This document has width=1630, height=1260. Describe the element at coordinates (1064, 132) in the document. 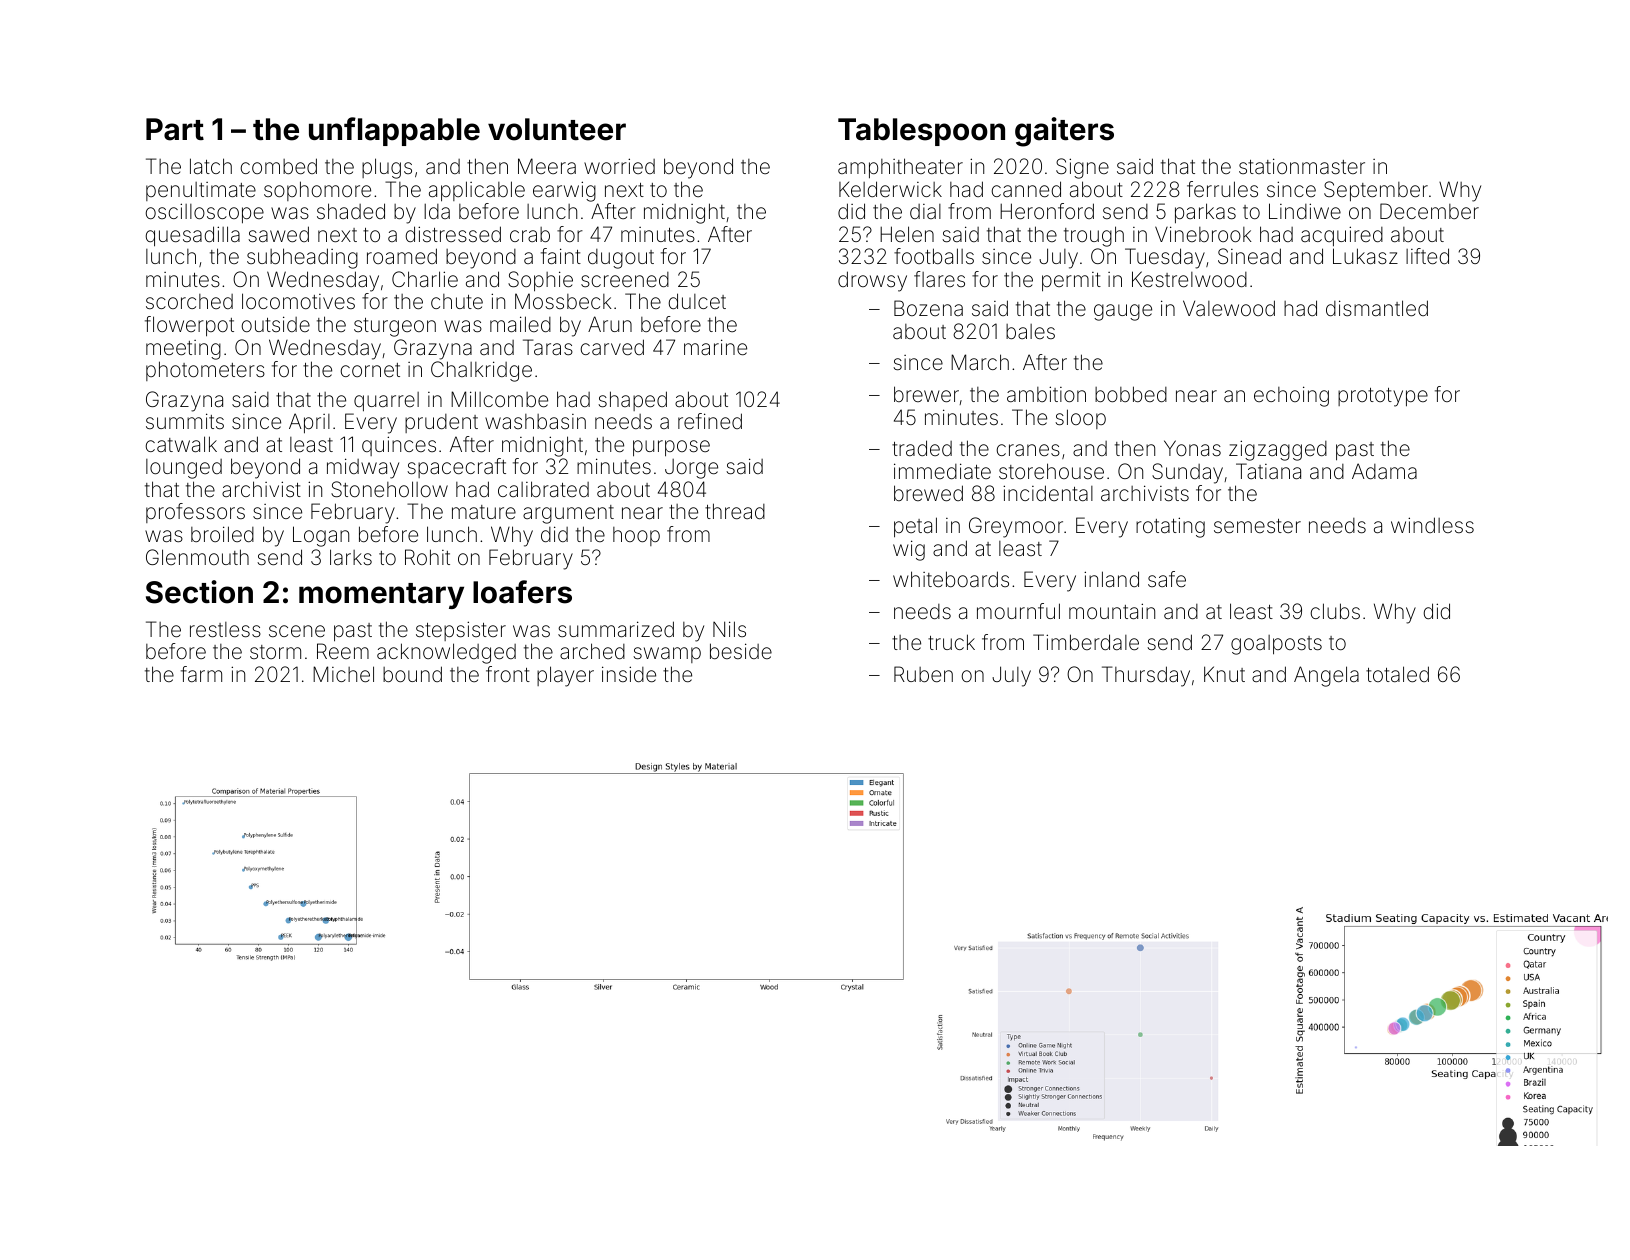

I see `gaiters` at that location.
